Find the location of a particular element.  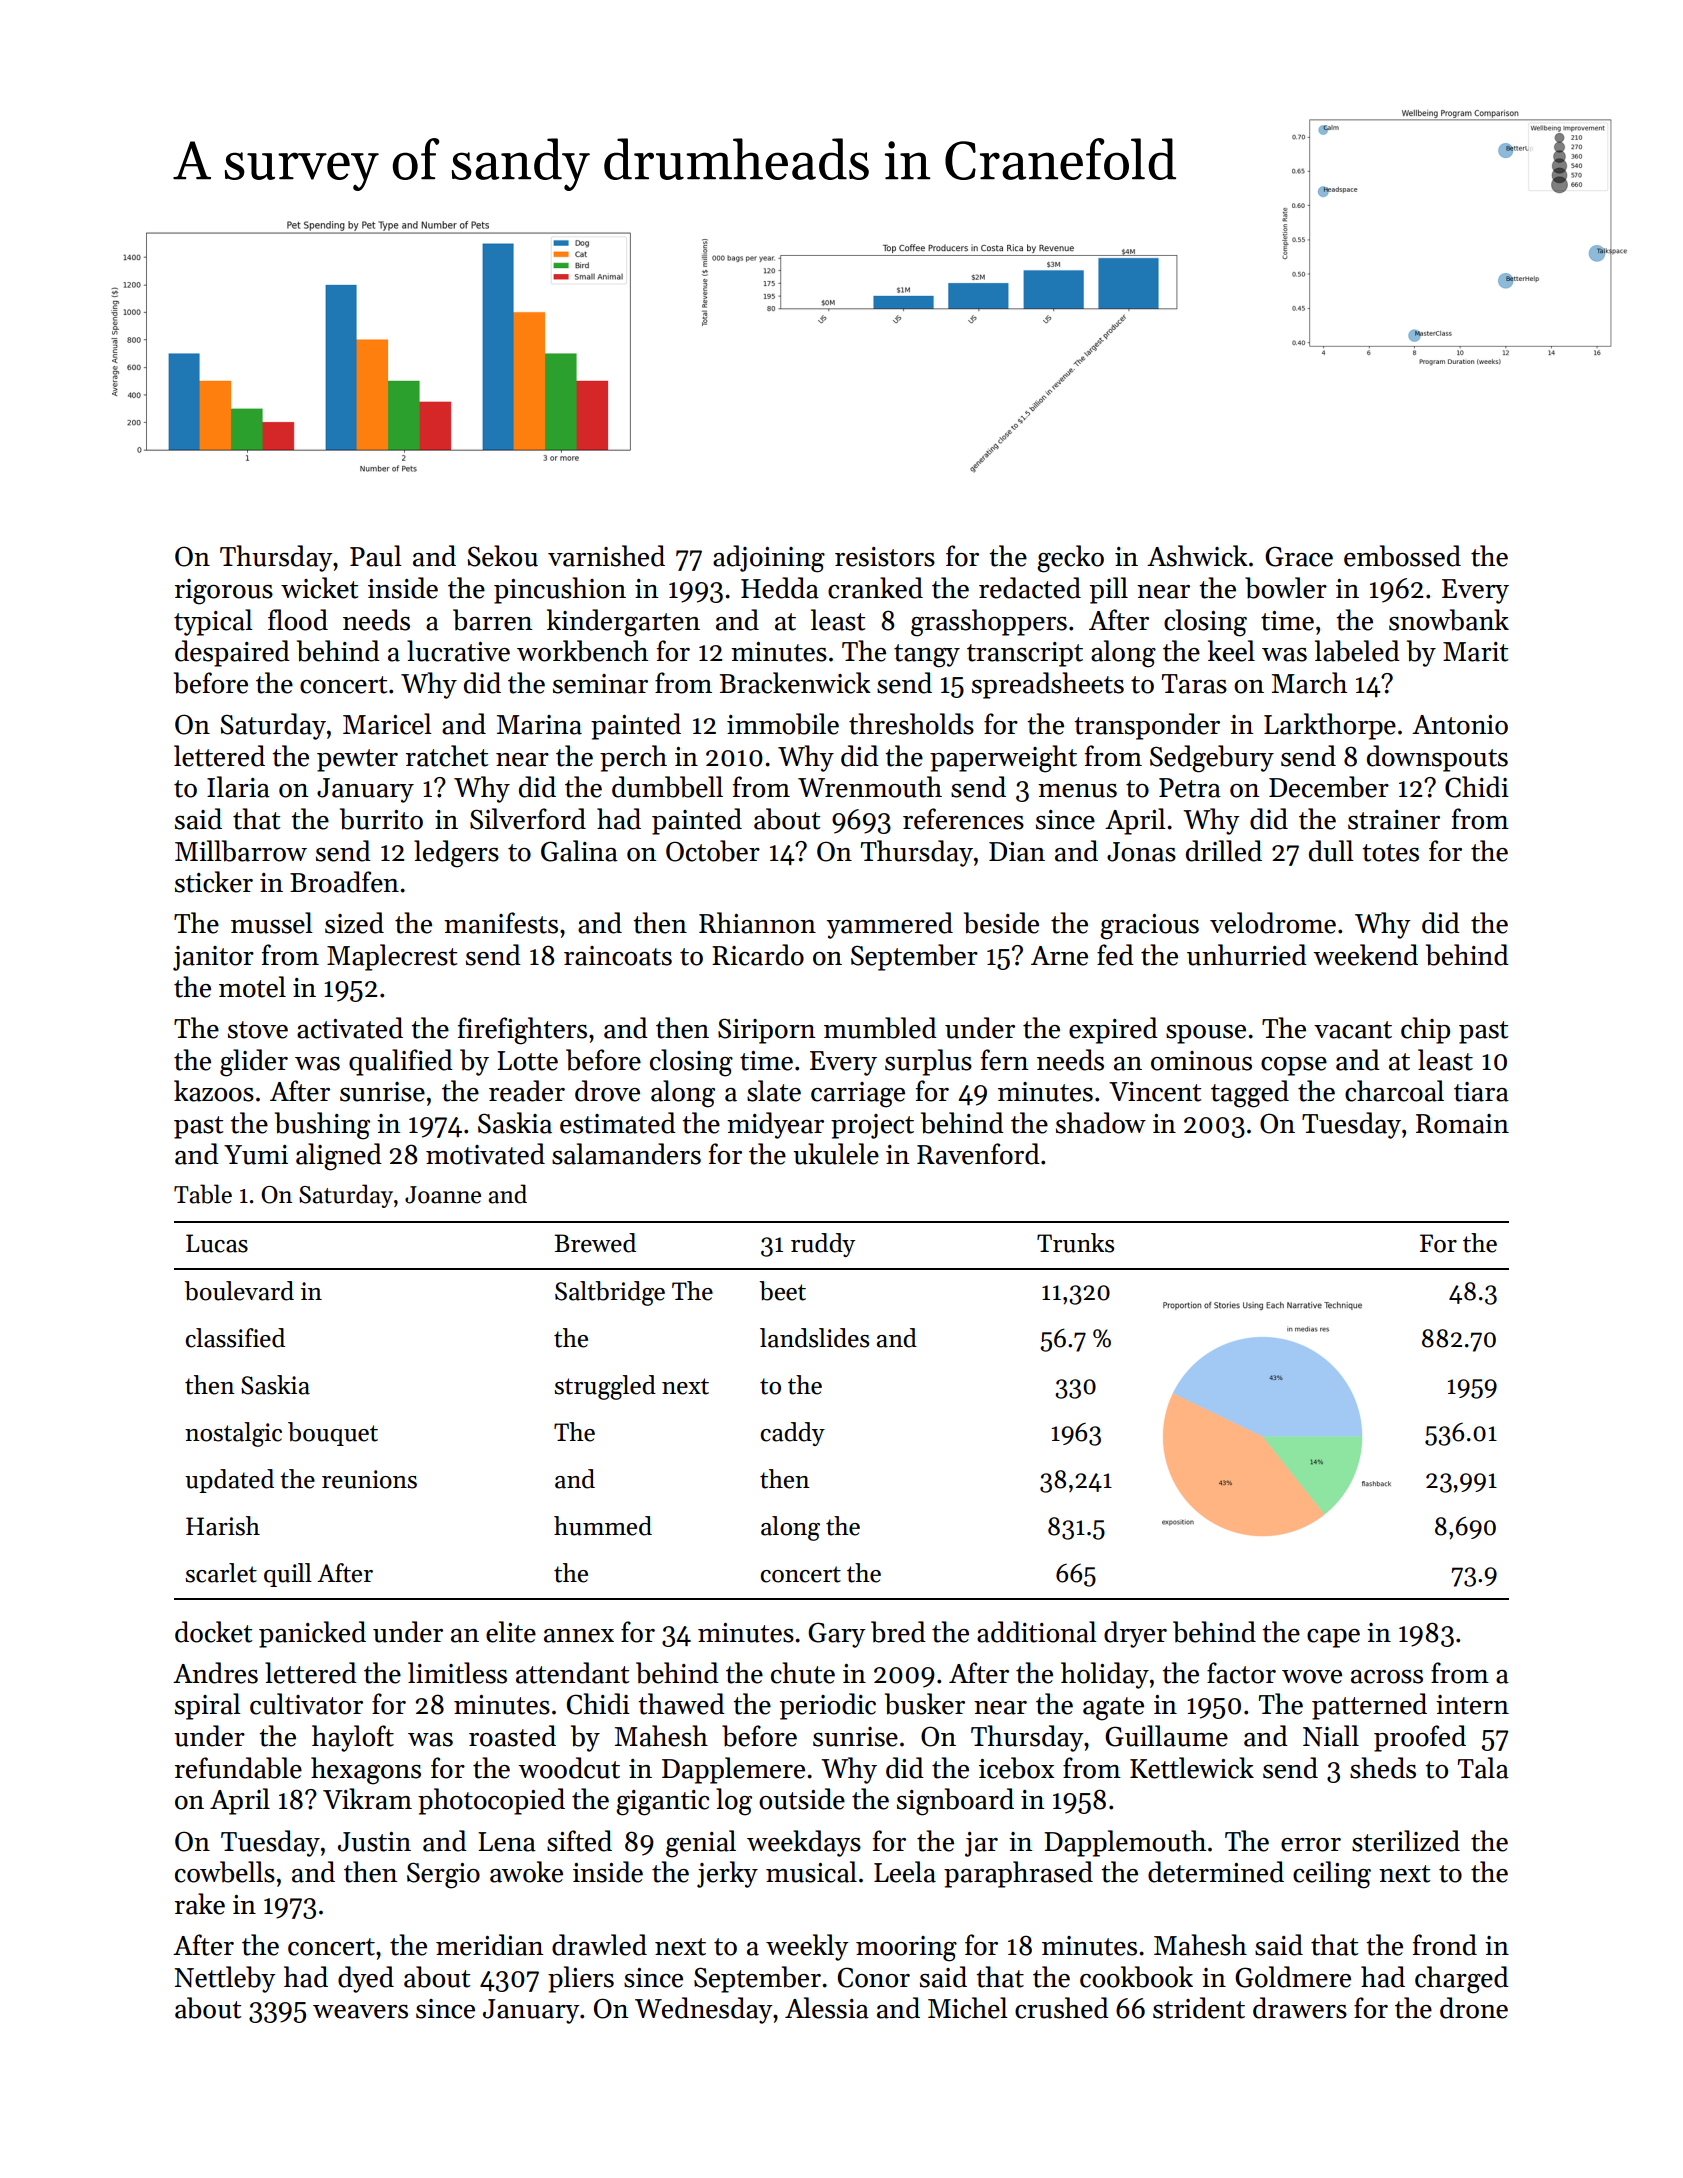

salamanders is located at coordinates (626, 1154).
